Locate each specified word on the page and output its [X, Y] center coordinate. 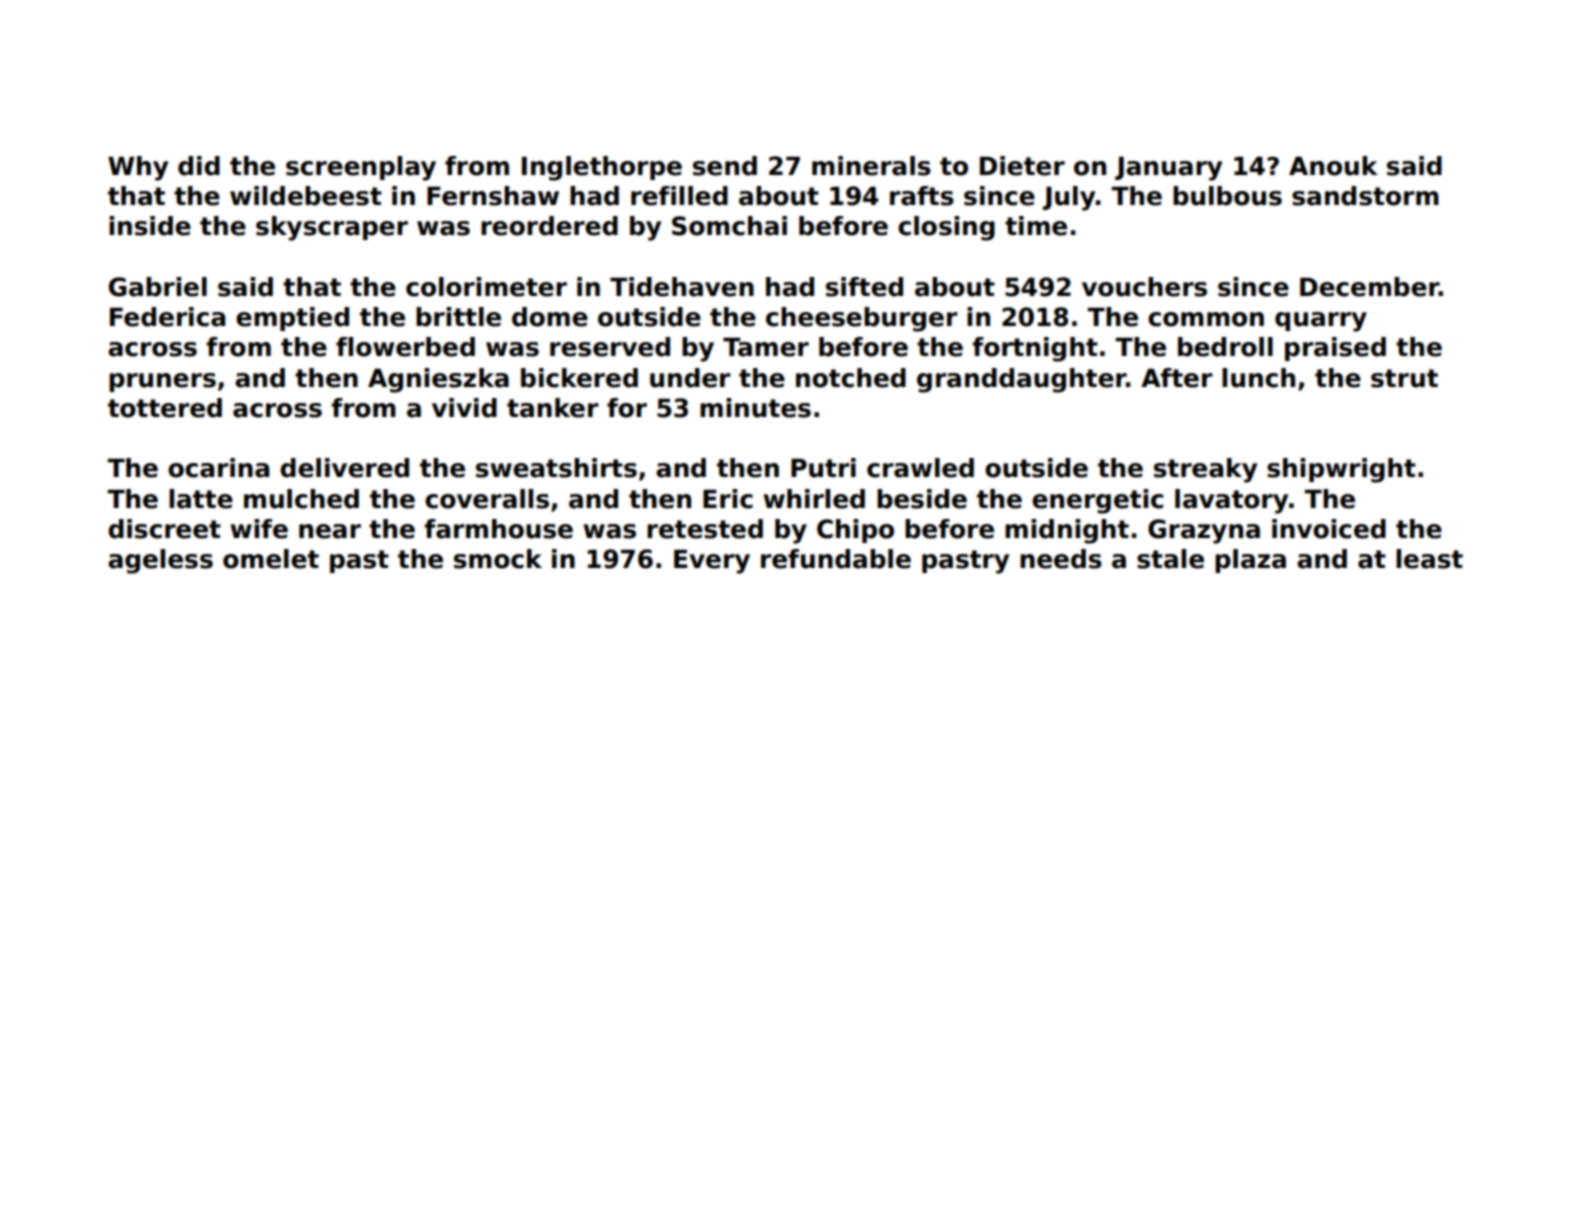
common [1206, 319]
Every [712, 561]
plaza [1250, 561]
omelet [271, 559]
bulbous [1227, 196]
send [725, 166]
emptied [292, 319]
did [199, 166]
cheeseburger [862, 319]
